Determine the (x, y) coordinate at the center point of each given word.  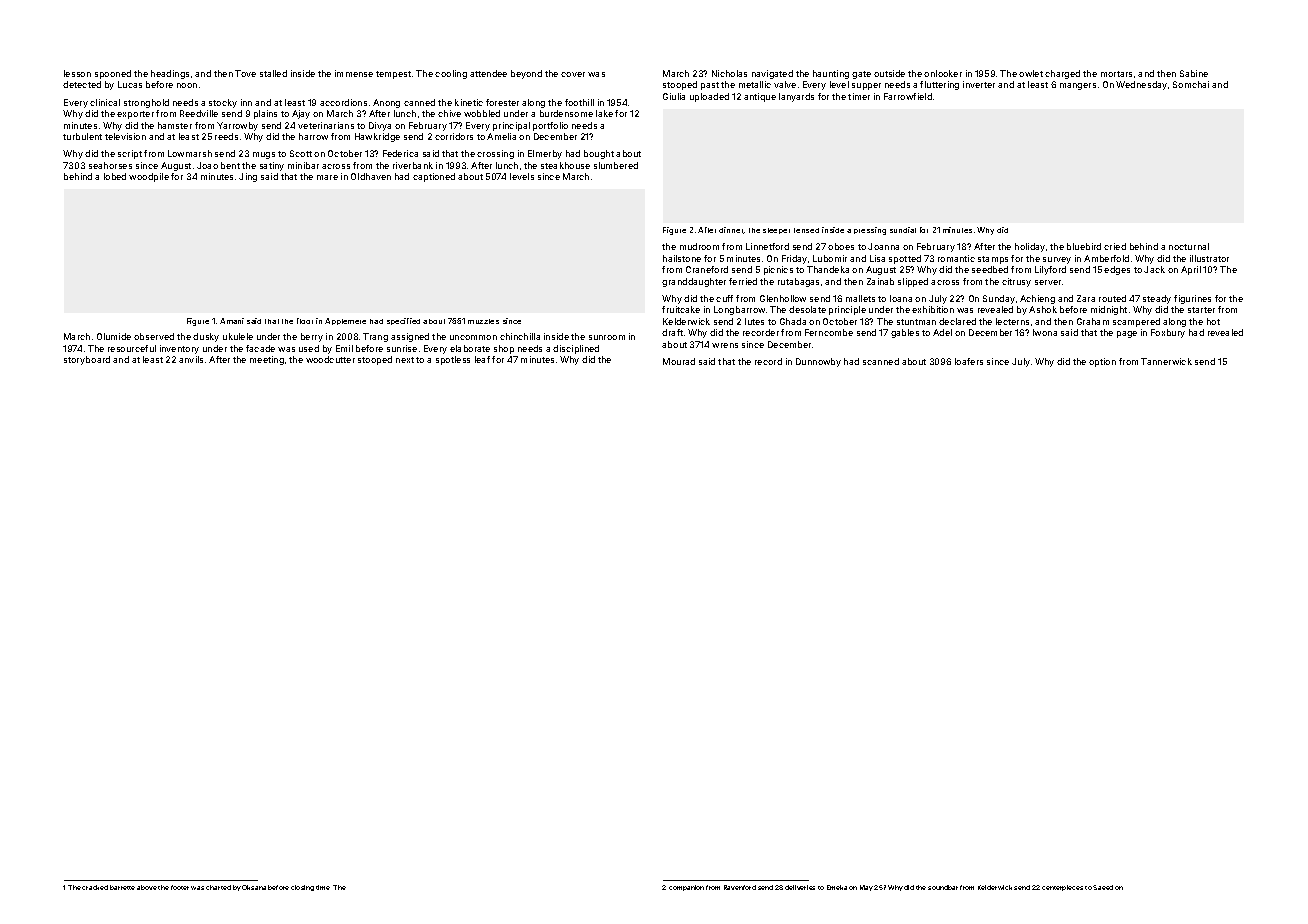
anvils (191, 359)
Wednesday (1141, 85)
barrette (122, 887)
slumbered (616, 165)
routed (1112, 298)
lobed (115, 176)
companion (686, 888)
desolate (807, 309)
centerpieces (1062, 888)
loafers (969, 361)
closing (302, 888)
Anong (386, 103)
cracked (95, 887)
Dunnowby (818, 362)
